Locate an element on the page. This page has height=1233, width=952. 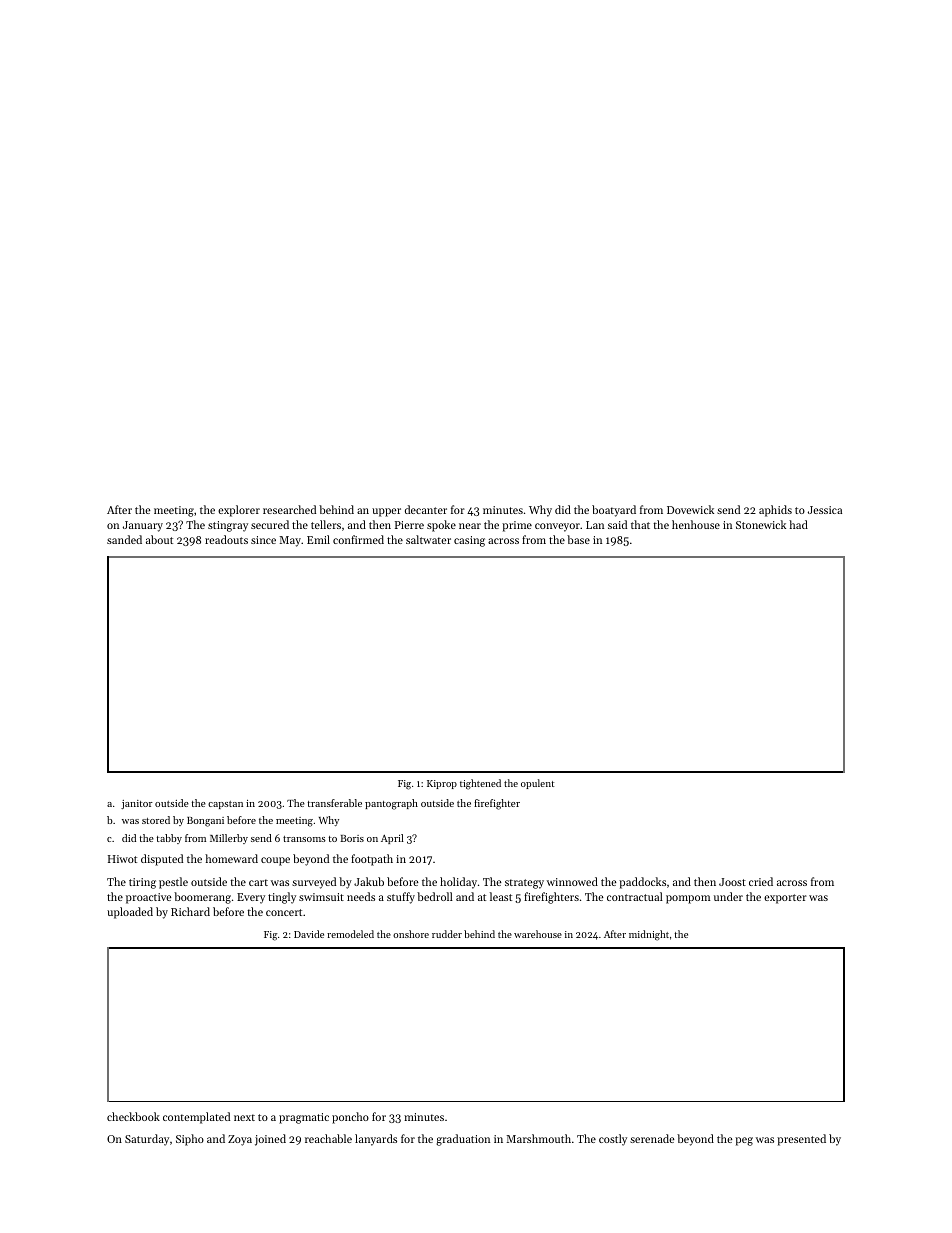
opulent is located at coordinates (537, 784).
